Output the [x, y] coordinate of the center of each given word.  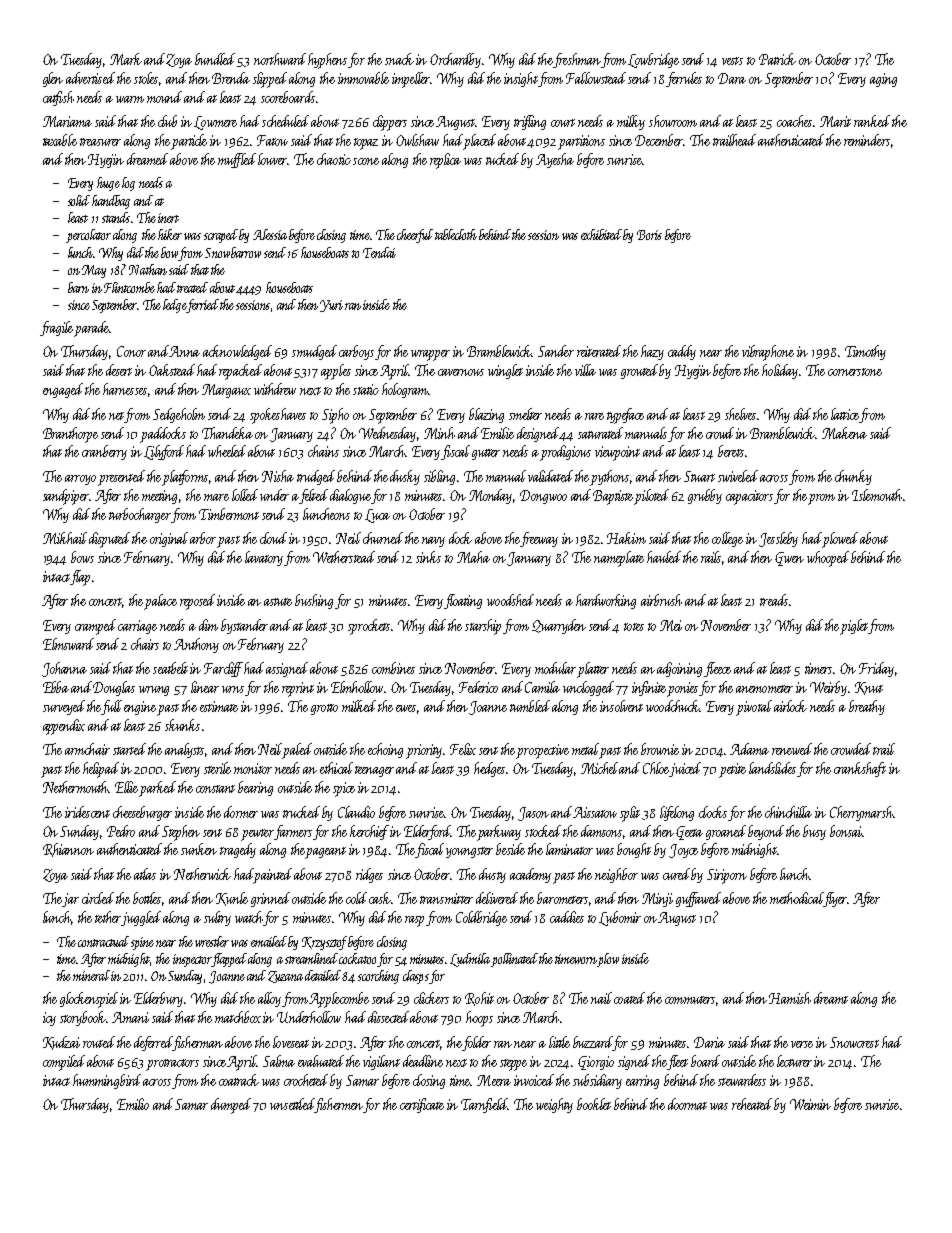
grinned [270, 899]
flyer [835, 899]
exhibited [601, 234]
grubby [705, 496]
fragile [56, 328]
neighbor [616, 875]
